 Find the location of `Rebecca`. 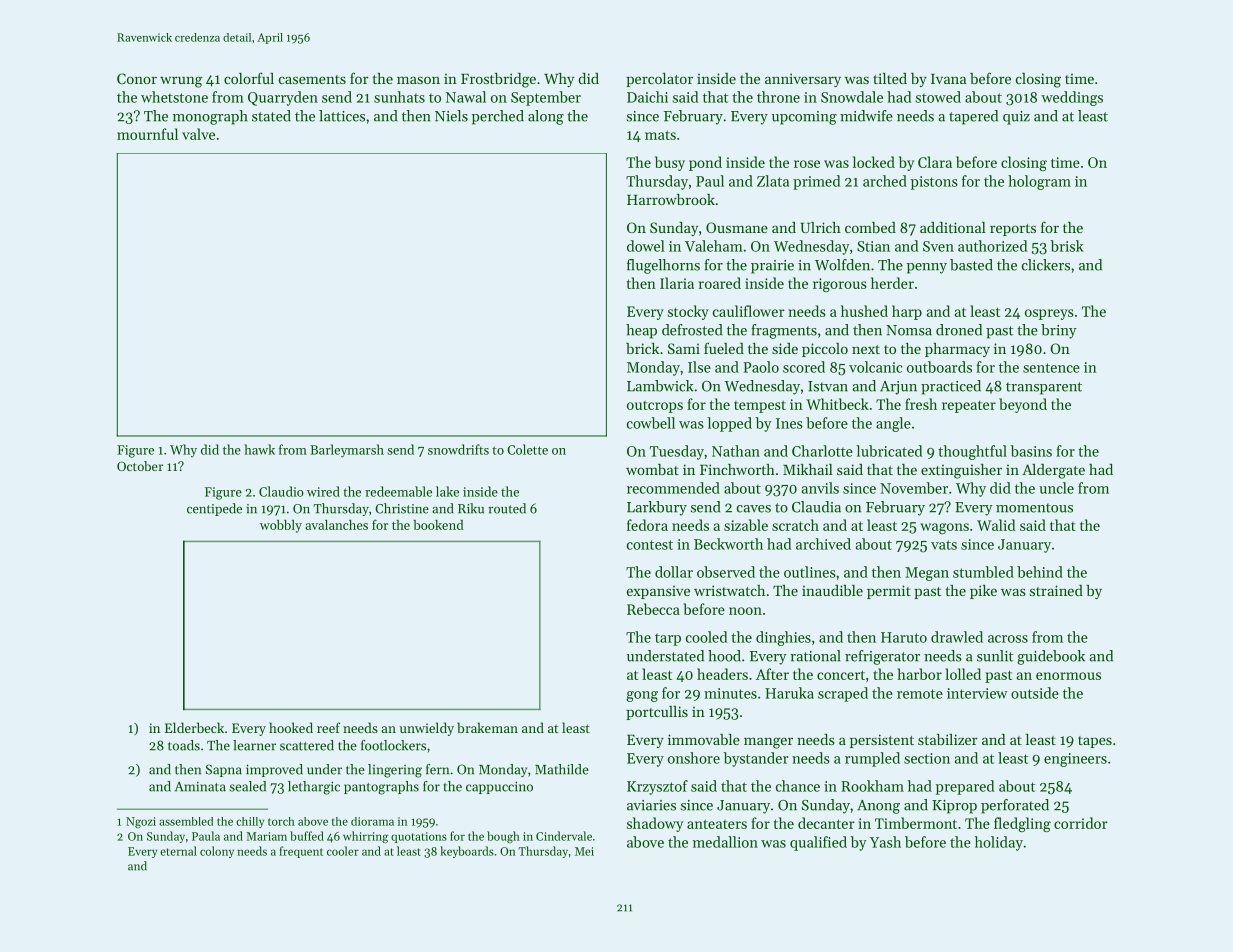

Rebecca is located at coordinates (653, 609).
